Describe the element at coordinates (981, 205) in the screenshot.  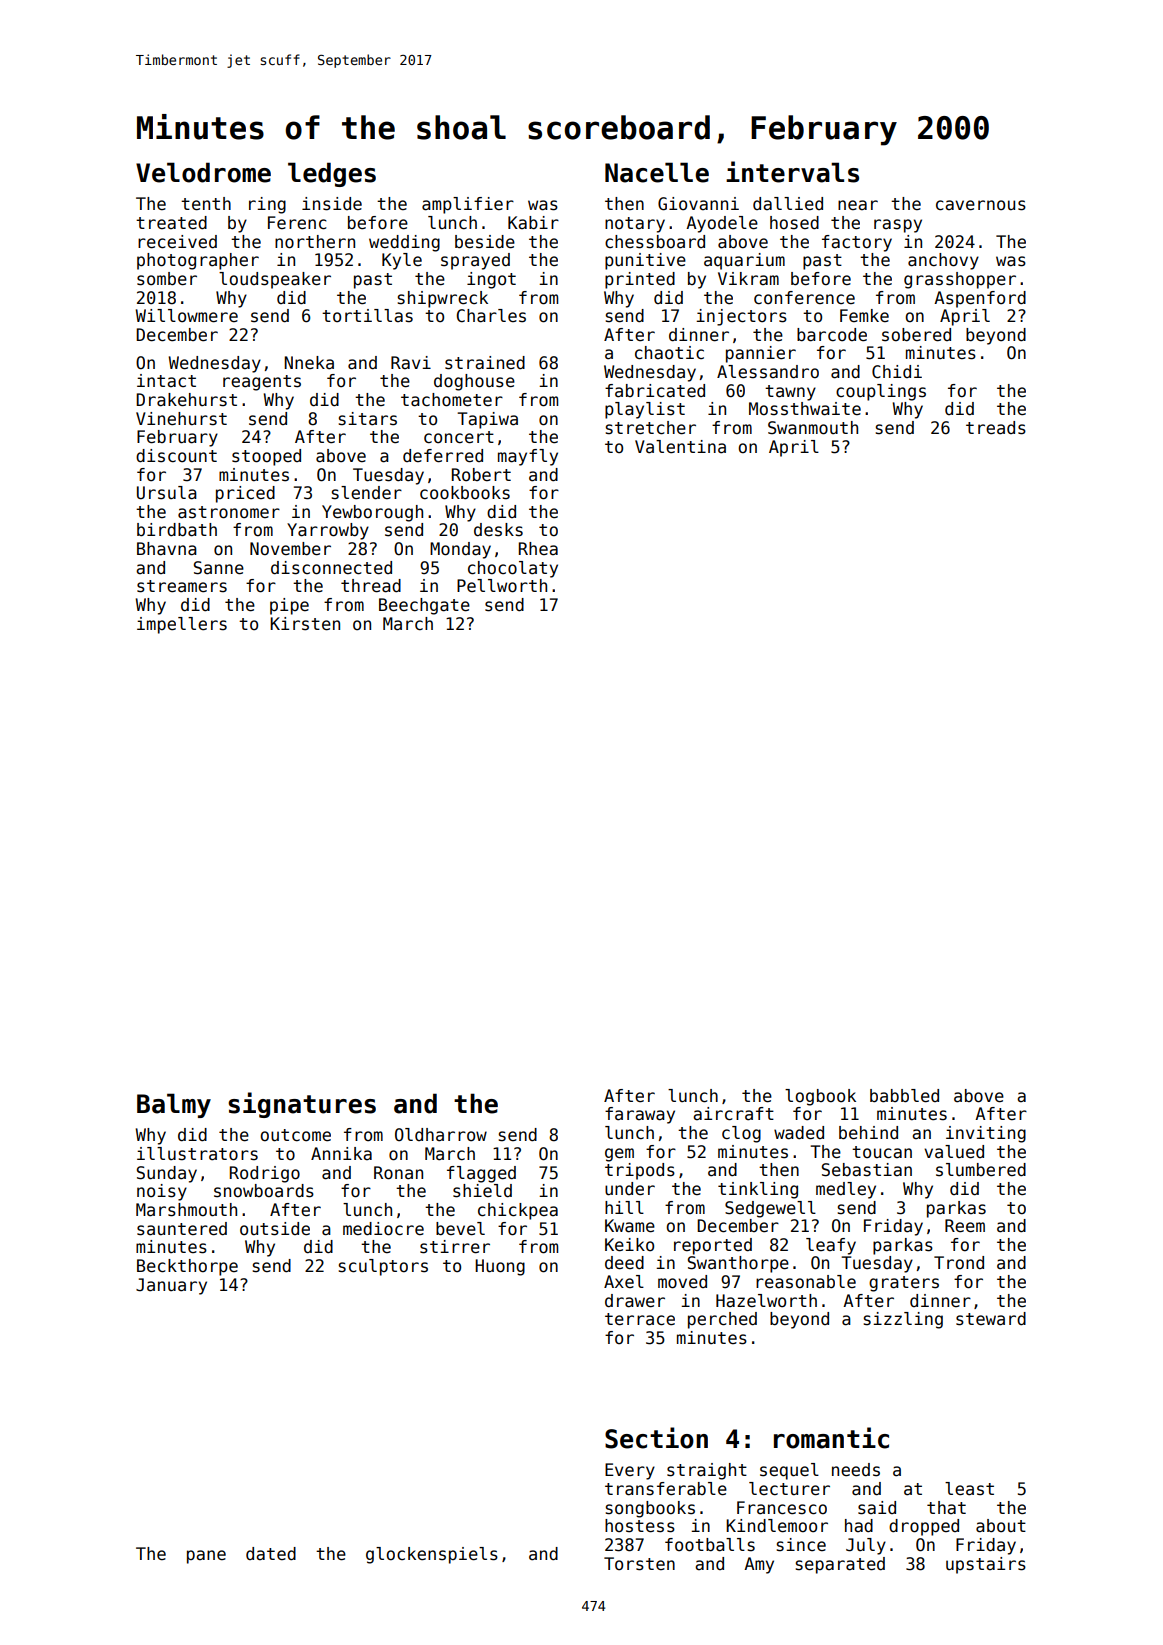
I see `cavernous` at that location.
